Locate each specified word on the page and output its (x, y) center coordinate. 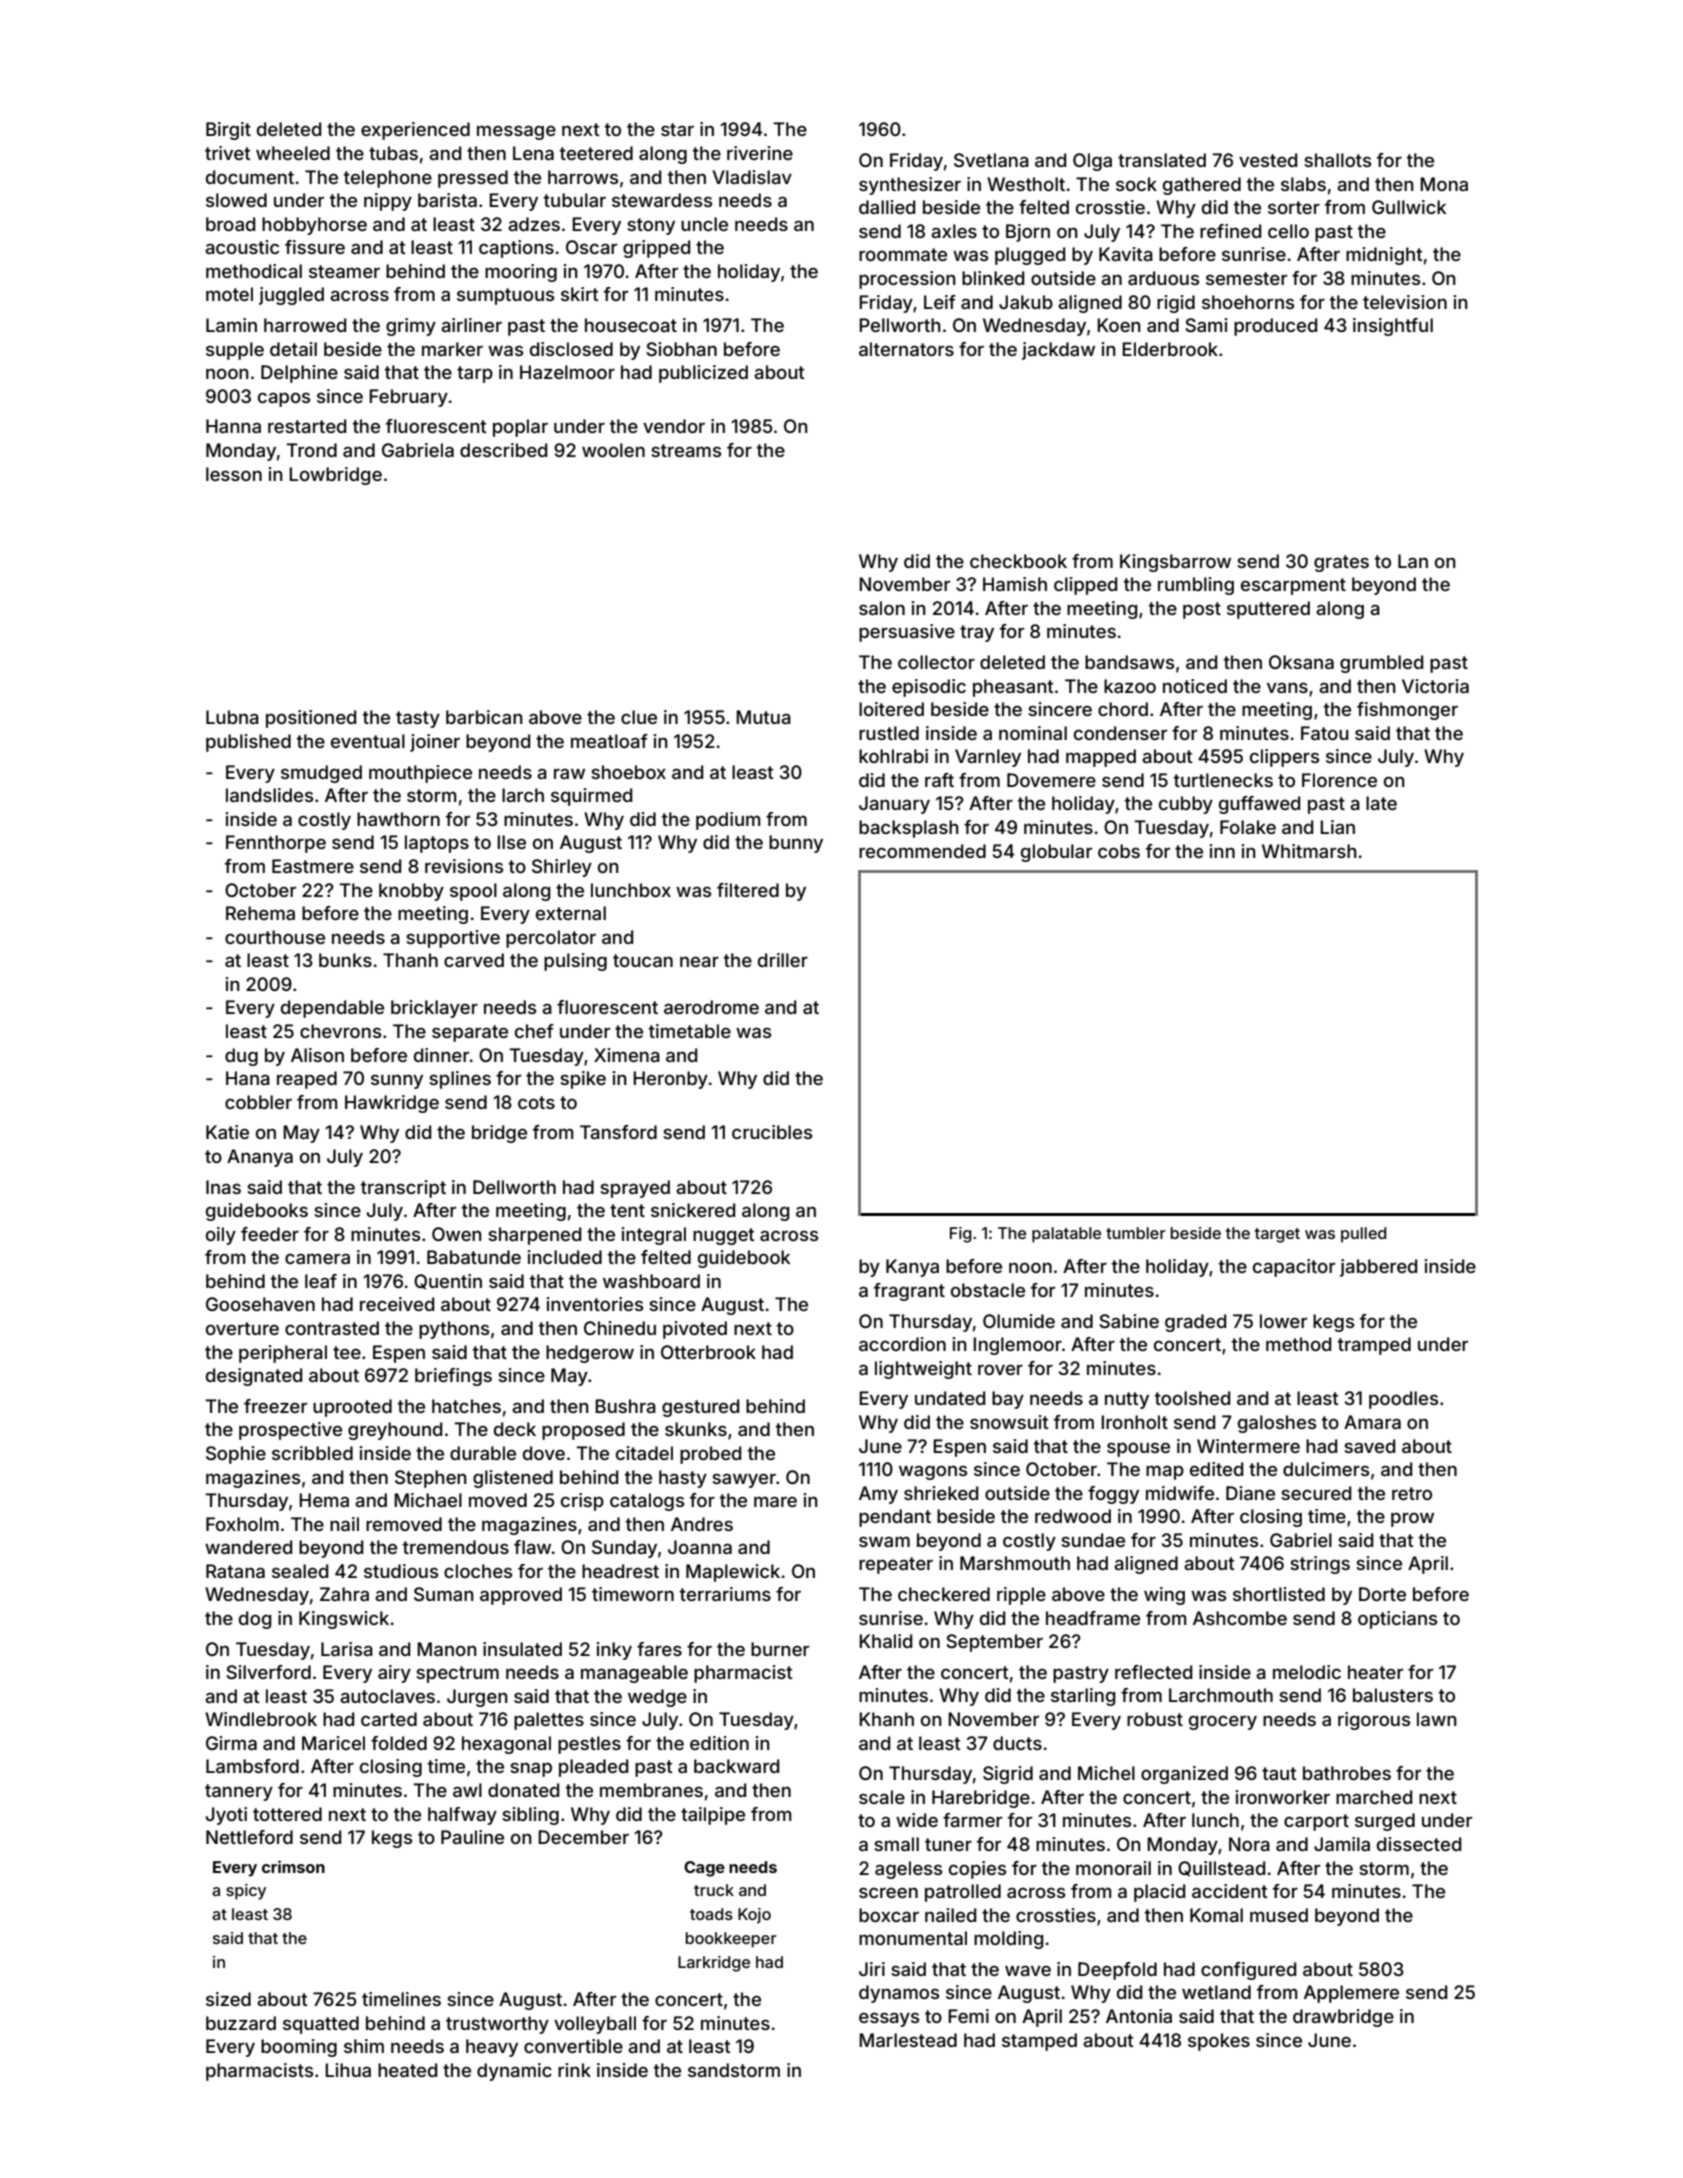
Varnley (988, 758)
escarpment (1293, 586)
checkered (944, 1594)
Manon (447, 1649)
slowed (236, 200)
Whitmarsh (1309, 851)
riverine (760, 153)
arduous (1163, 278)
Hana (248, 1078)
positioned (311, 719)
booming (299, 2048)
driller (783, 960)
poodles (1403, 1400)
